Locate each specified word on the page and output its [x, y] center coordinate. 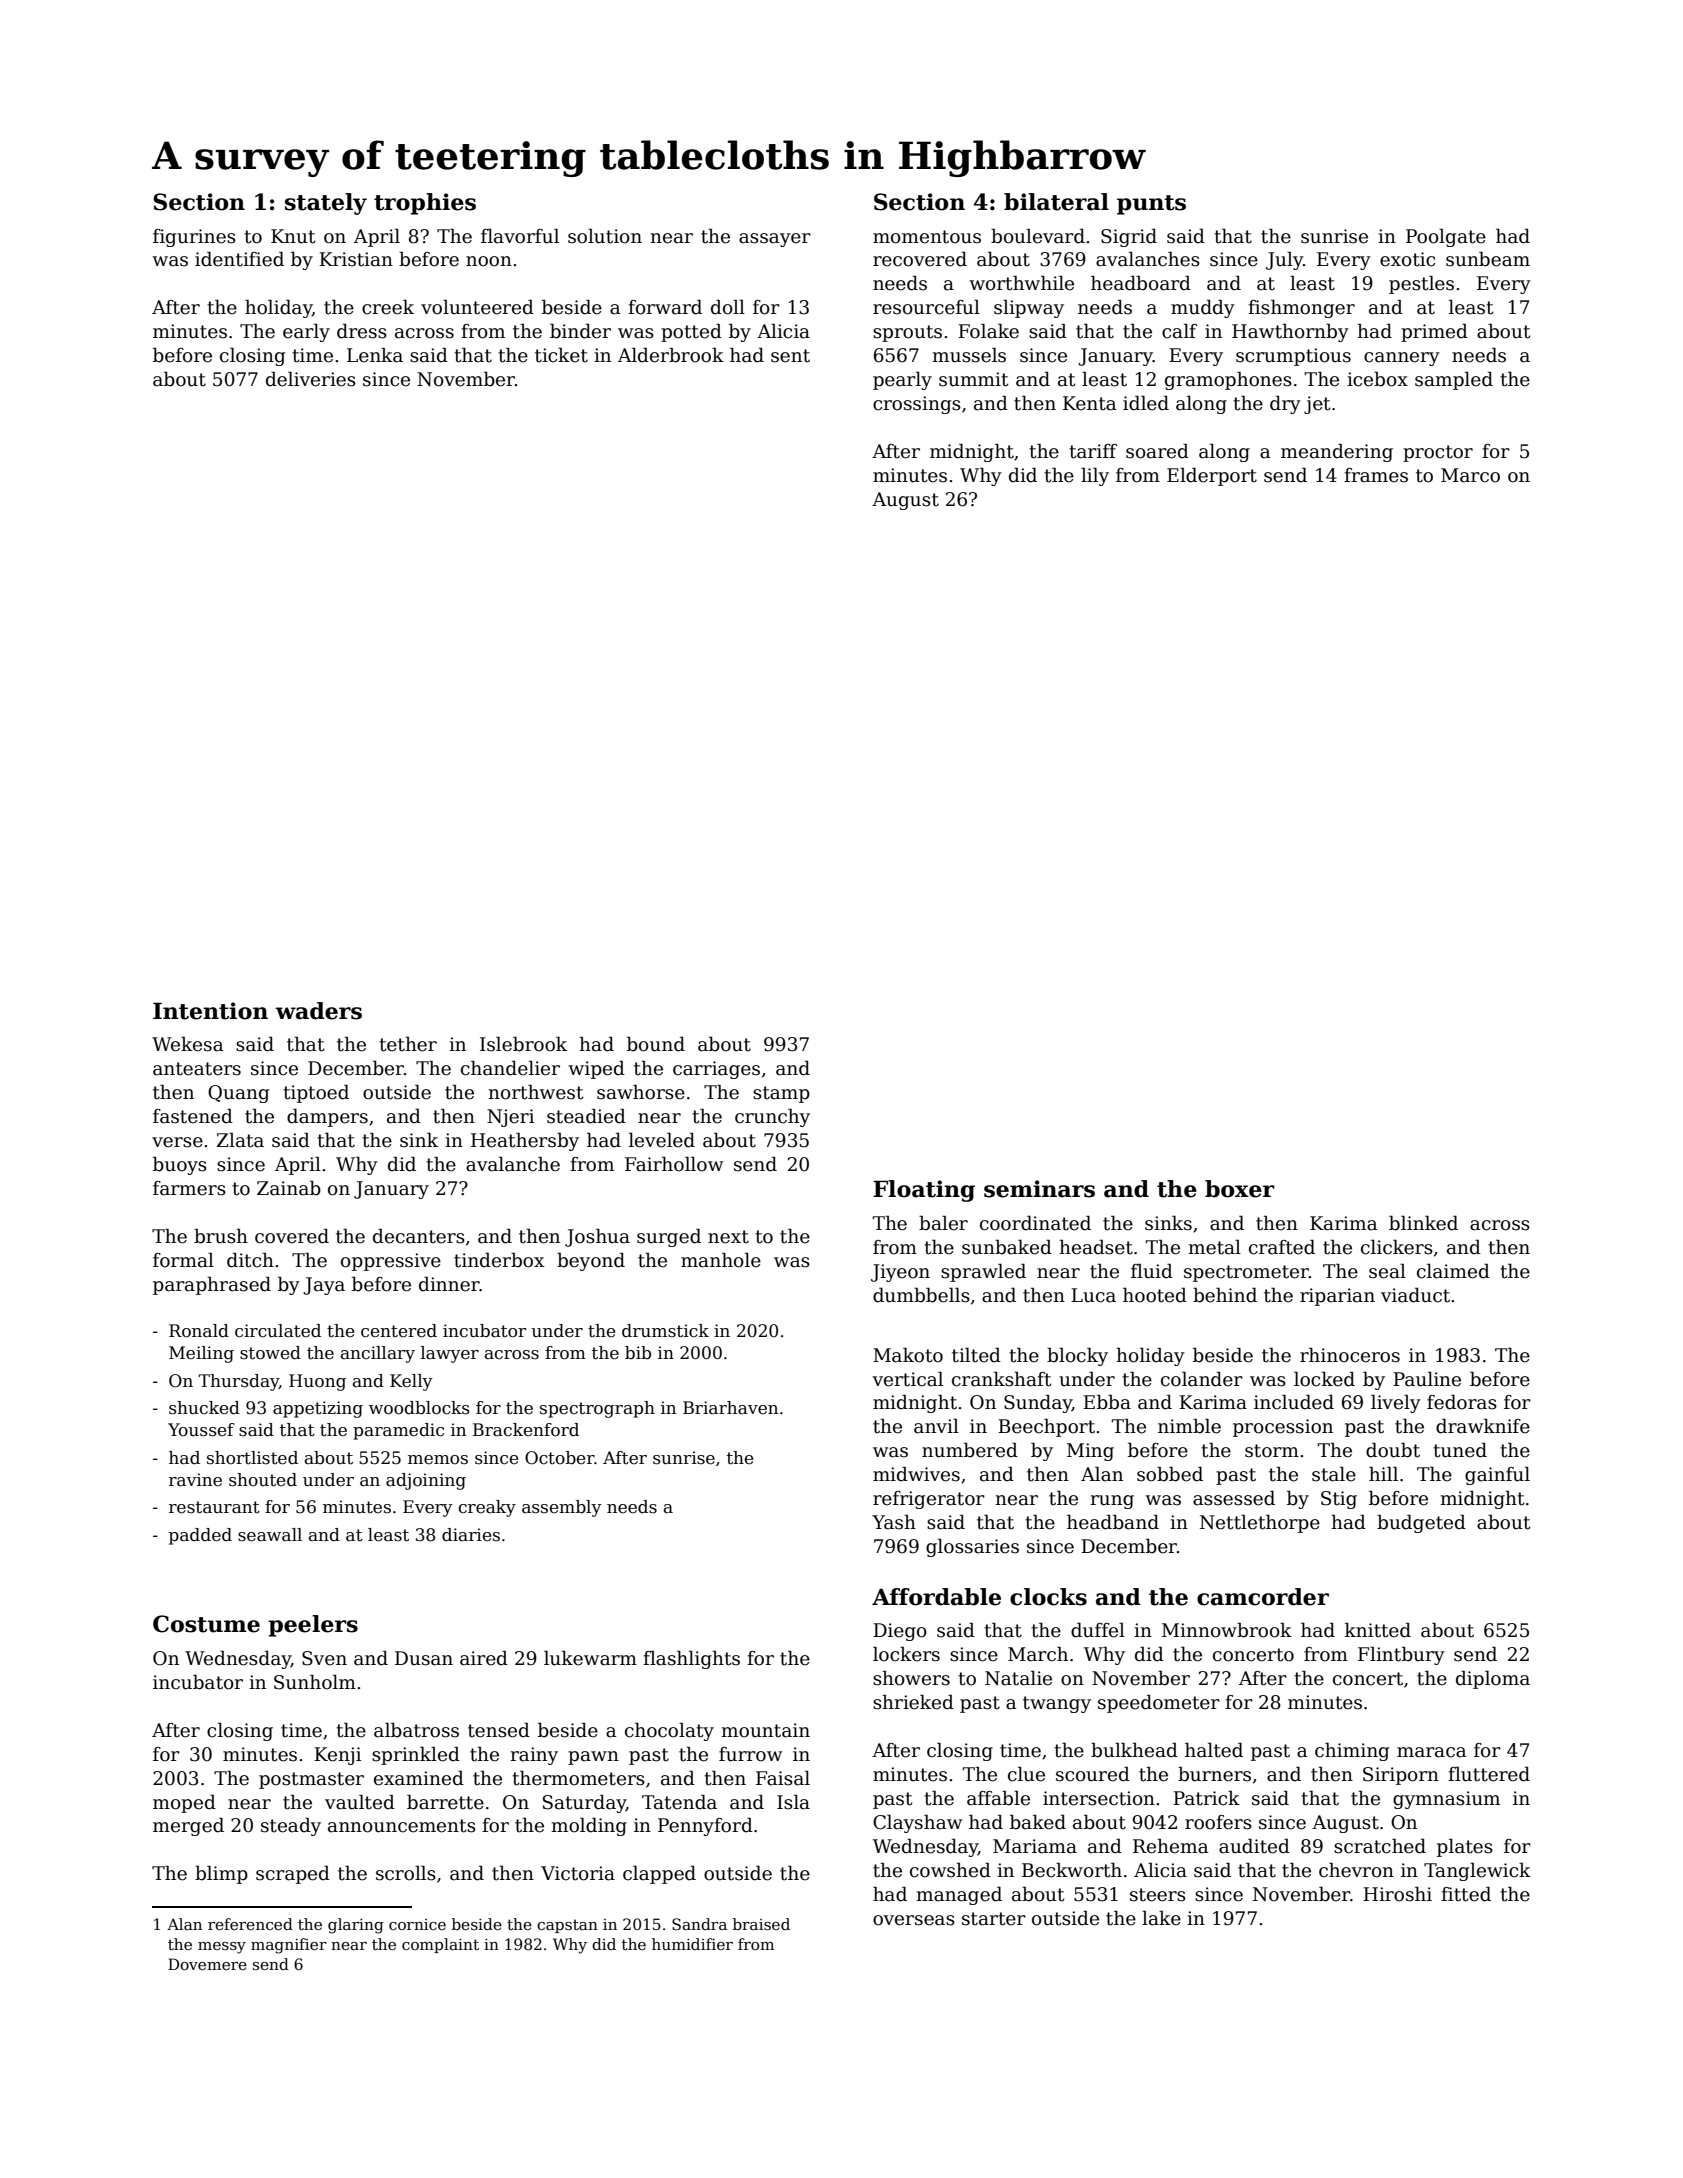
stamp [781, 1094]
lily [1095, 476]
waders [318, 1011]
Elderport [1212, 476]
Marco [1470, 475]
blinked [1423, 1223]
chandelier [510, 1068]
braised [761, 1924]
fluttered [1489, 1774]
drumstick [665, 1331]
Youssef [201, 1430]
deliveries [311, 379]
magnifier [289, 1946]
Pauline [1427, 1379]
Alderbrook [671, 355]
